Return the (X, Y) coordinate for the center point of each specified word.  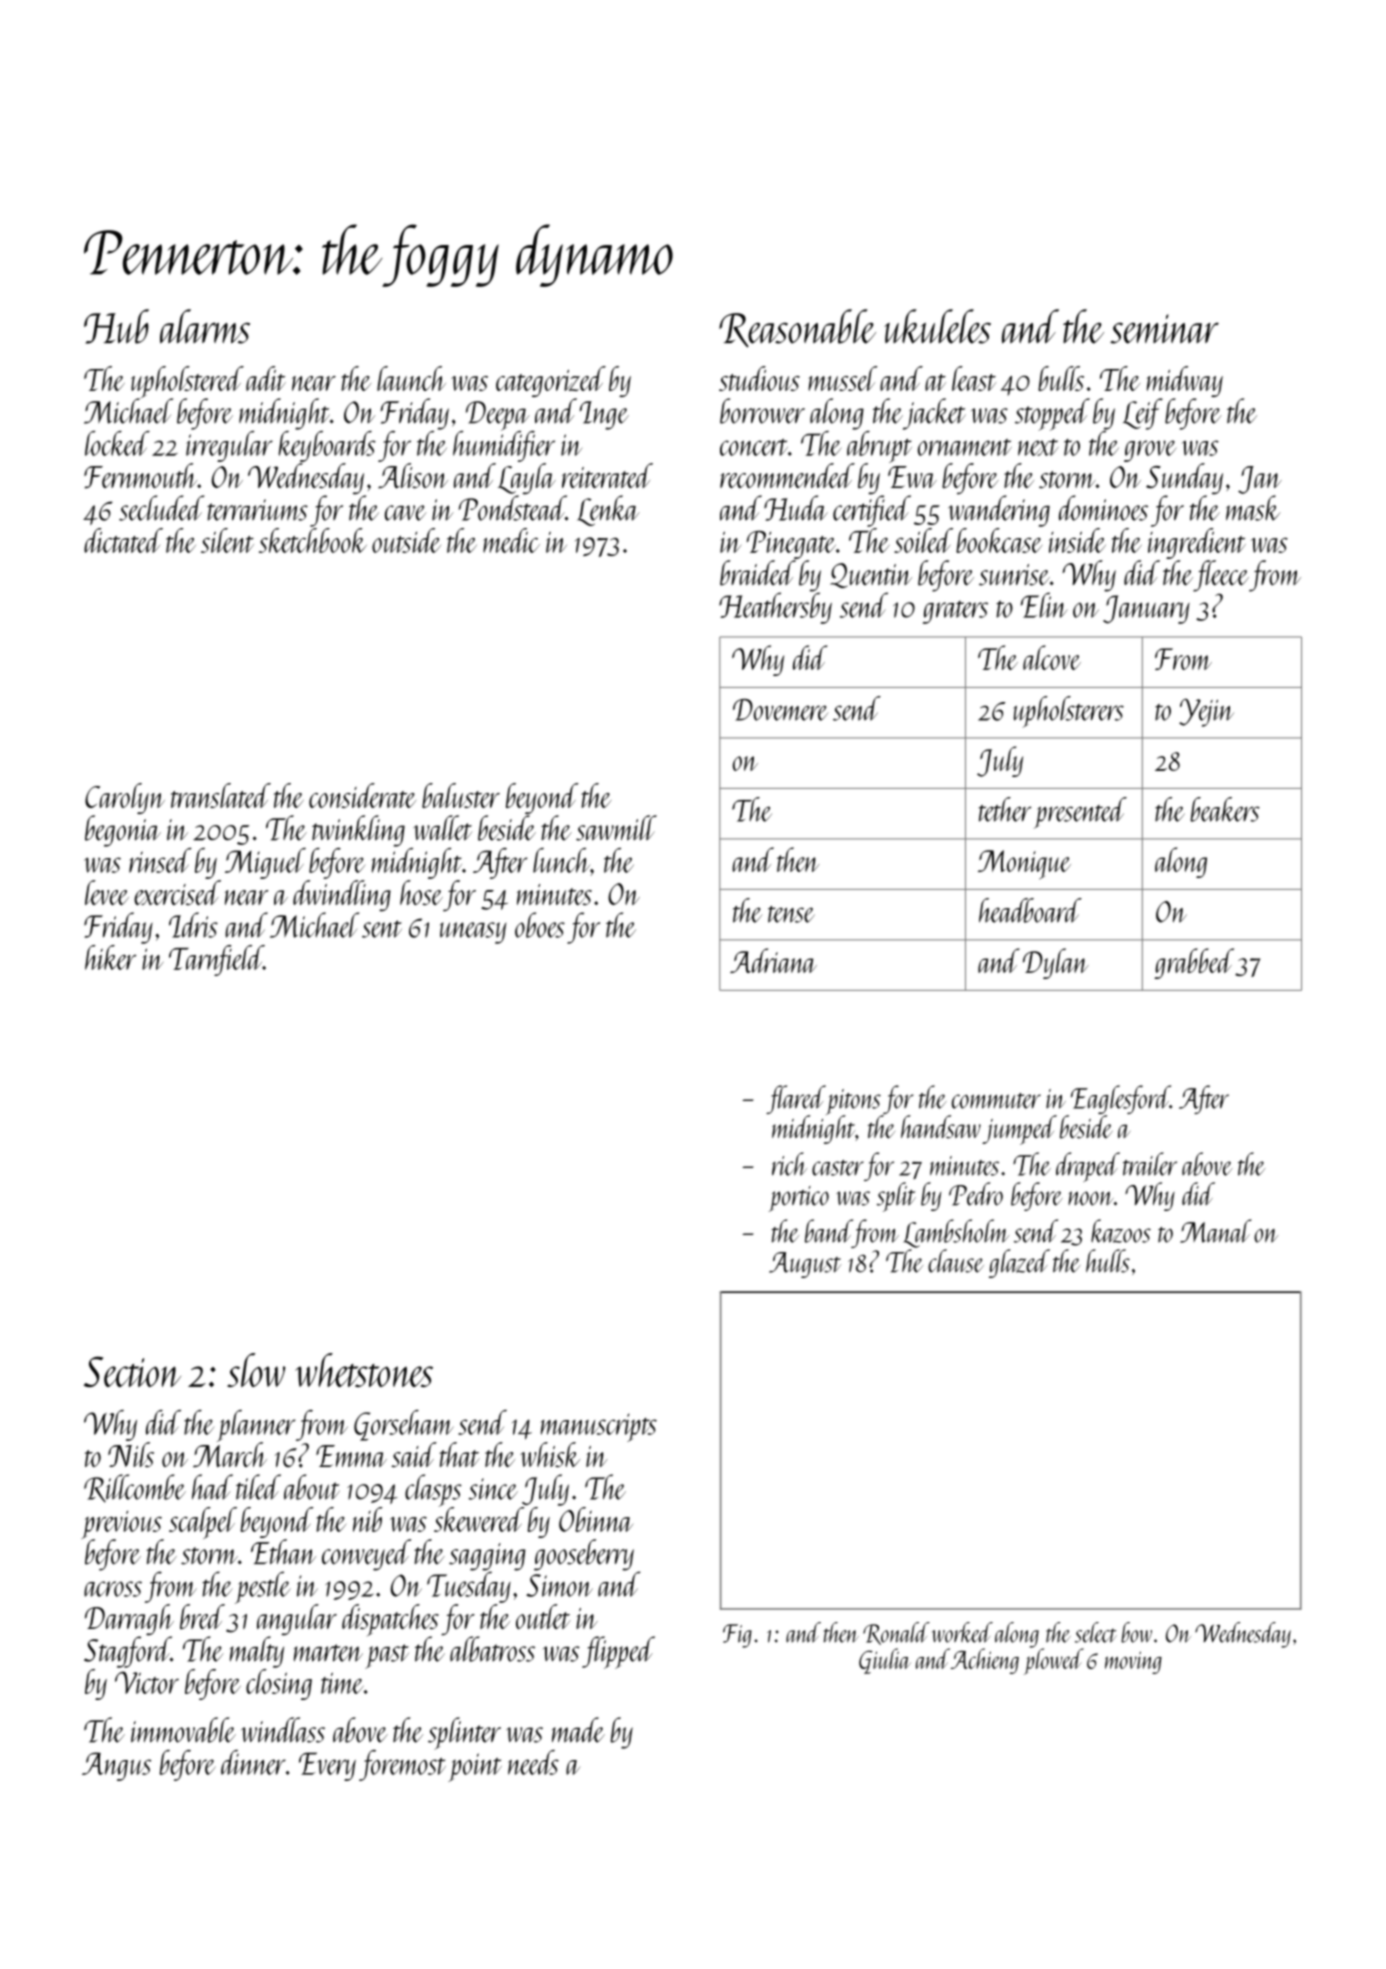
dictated (123, 540)
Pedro (976, 1194)
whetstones (364, 1370)
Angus (116, 1766)
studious (759, 378)
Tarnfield (216, 960)
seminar (1164, 329)
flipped (618, 1652)
